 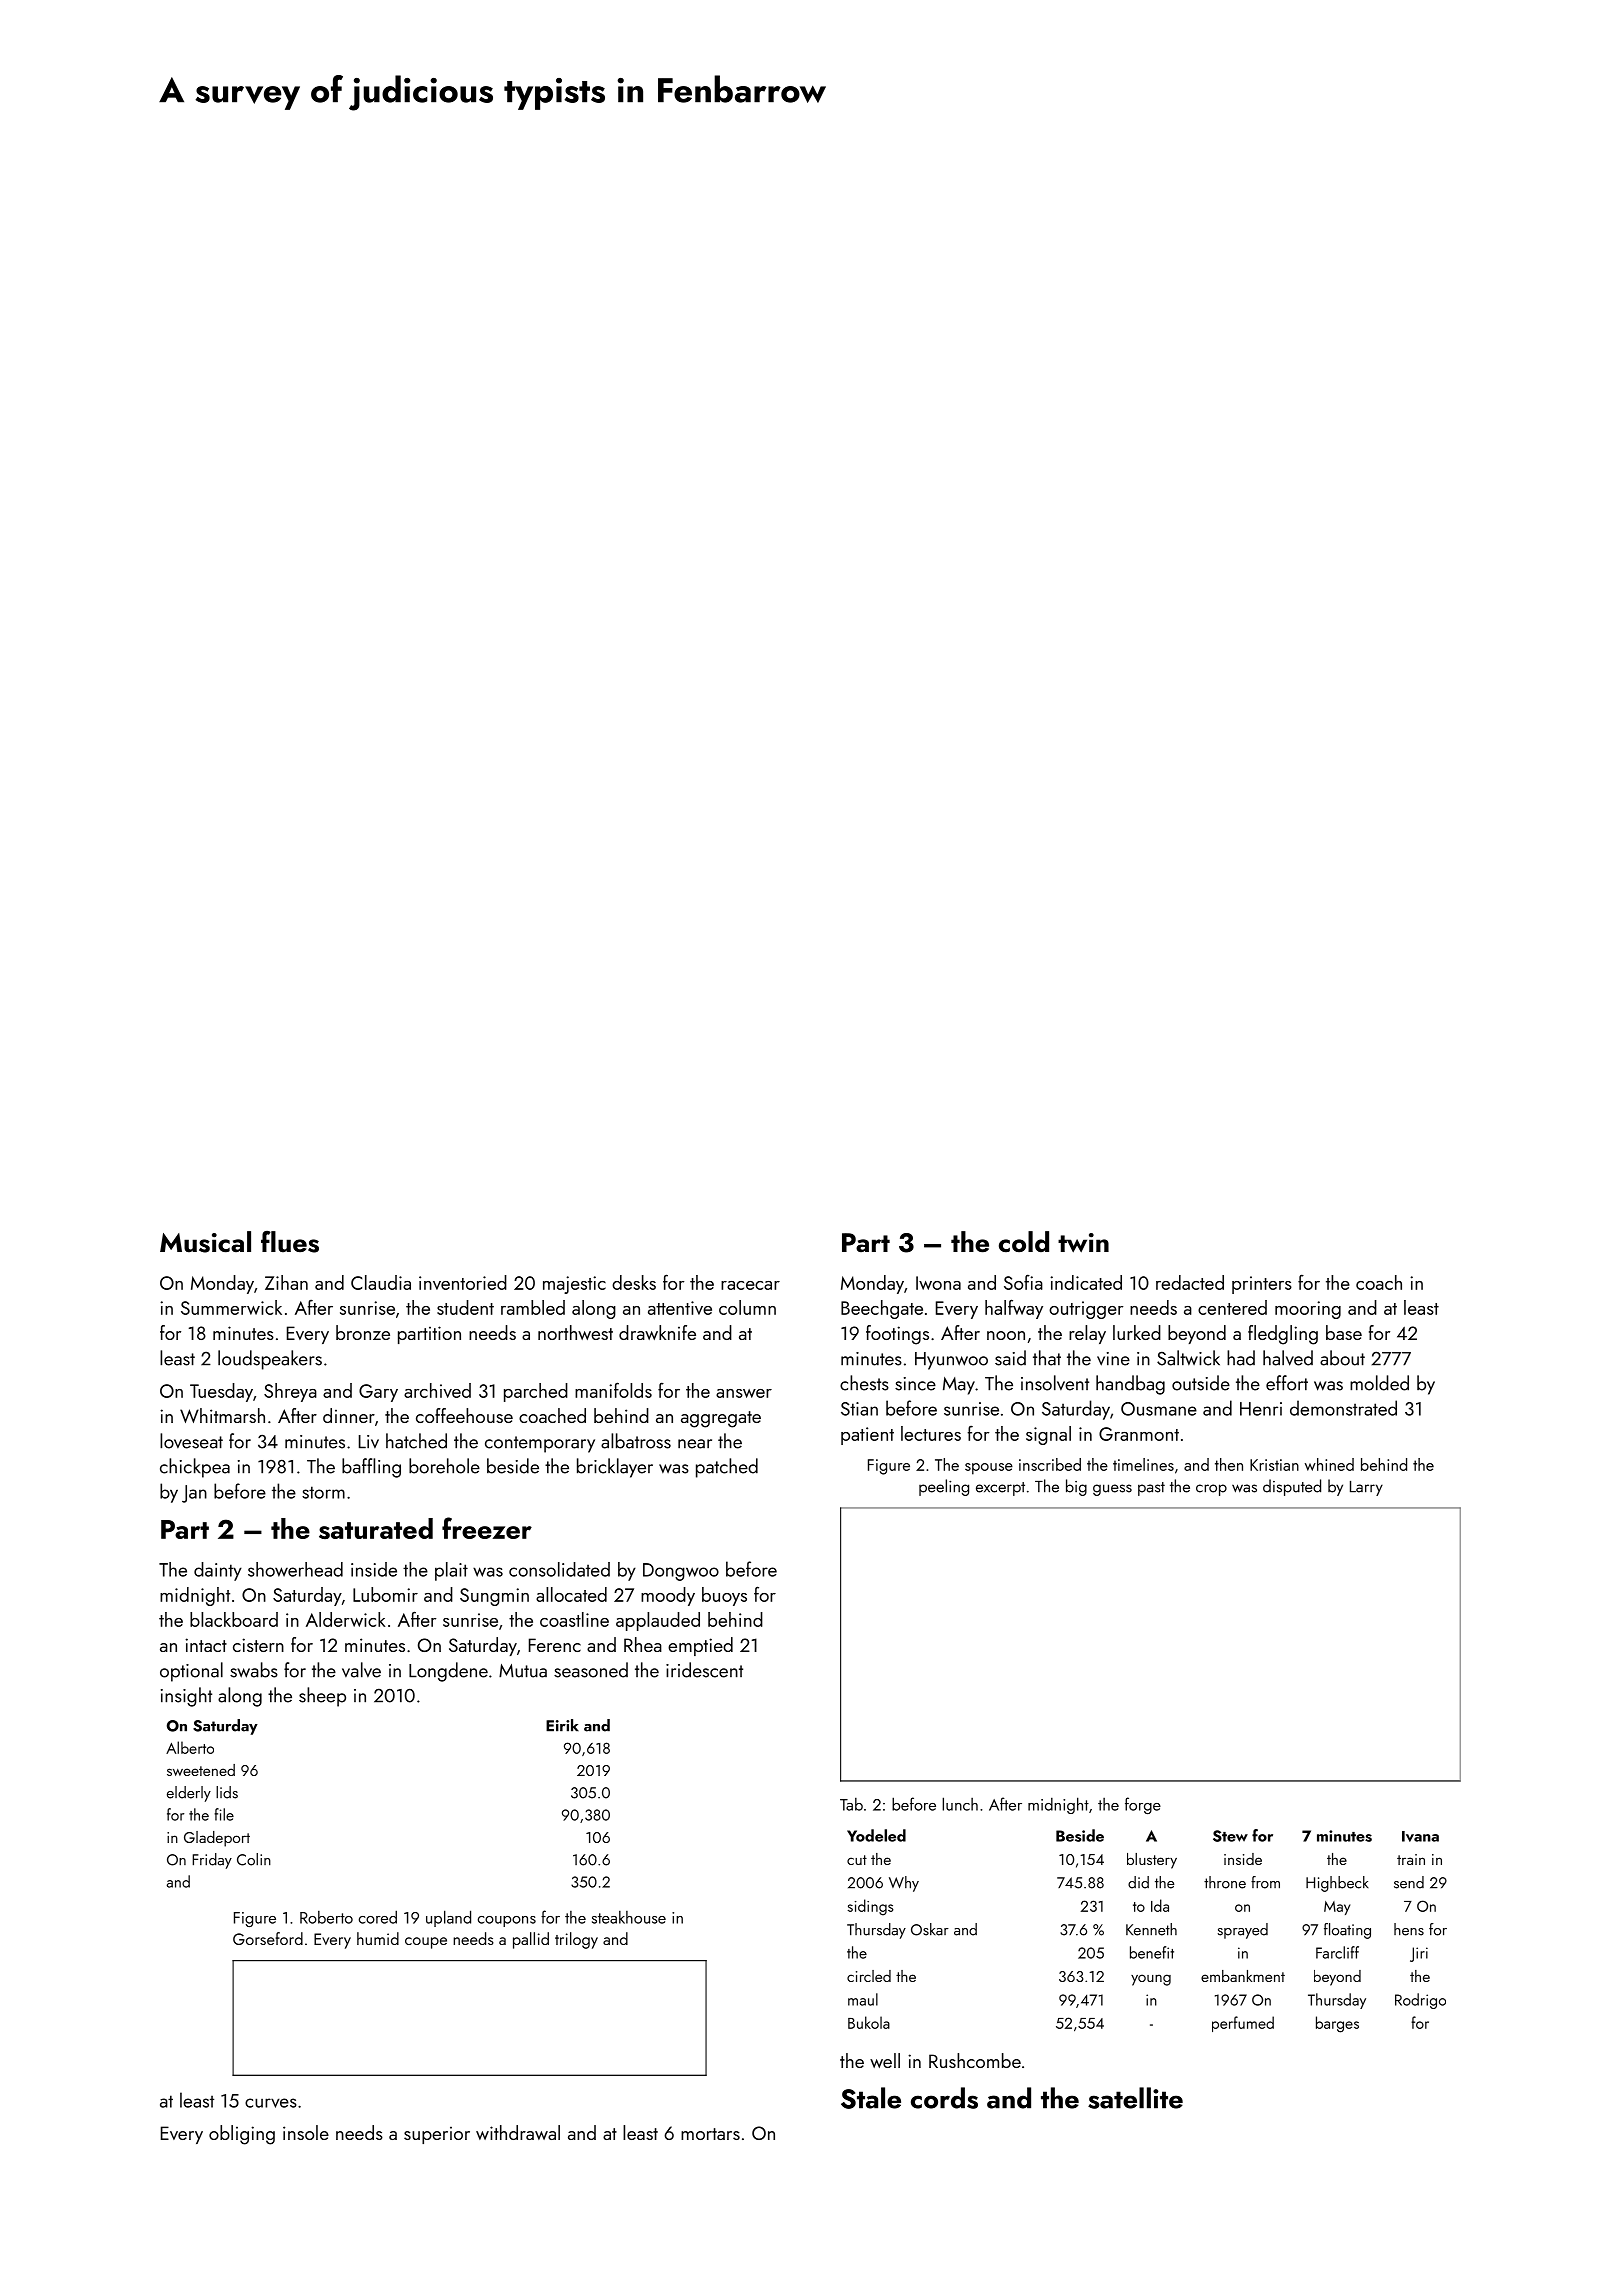 What do you see at coordinates (444, 1466) in the document?
I see `borehole` at bounding box center [444, 1466].
